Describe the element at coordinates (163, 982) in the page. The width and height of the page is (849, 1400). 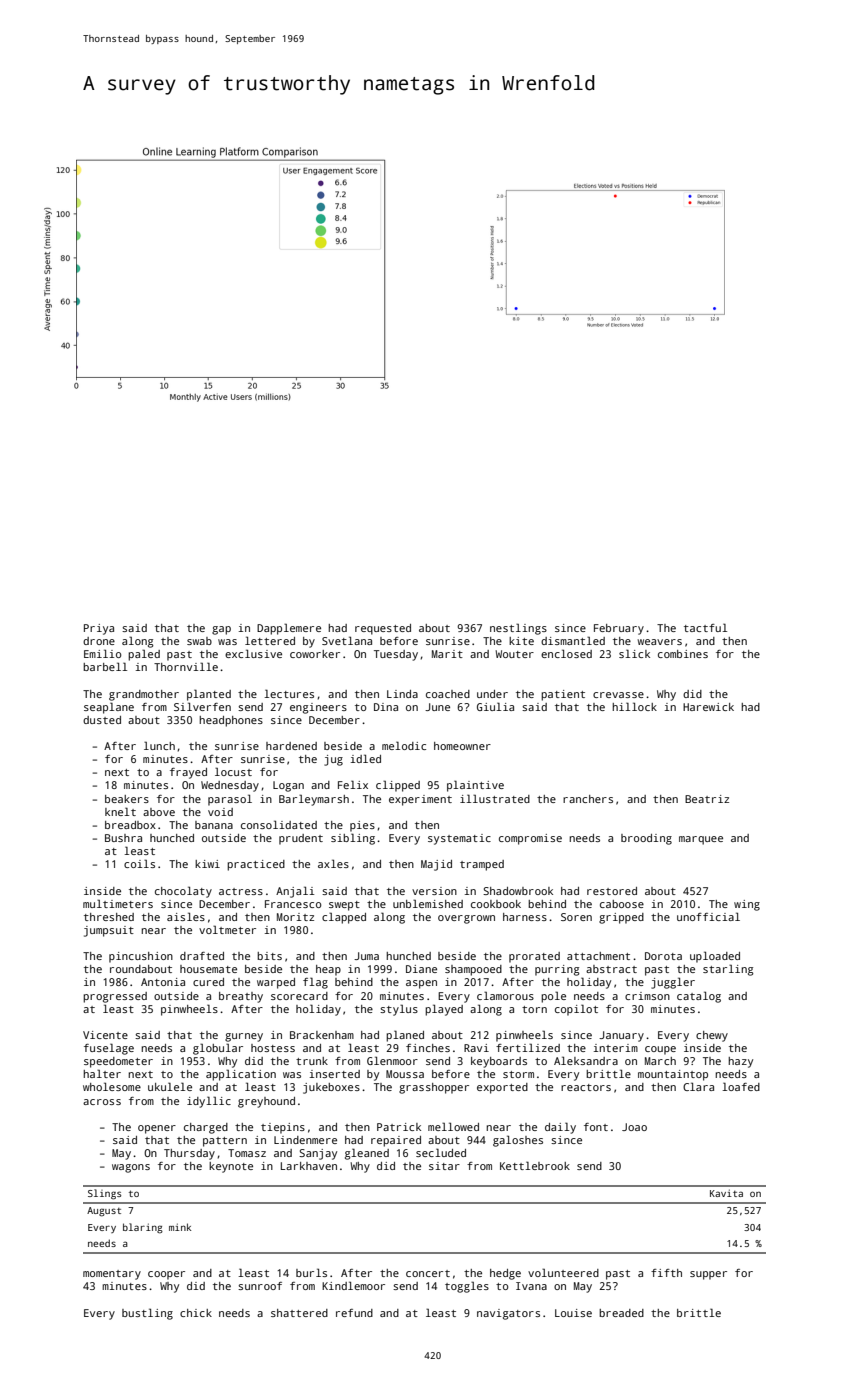
I see `Antonia` at that location.
